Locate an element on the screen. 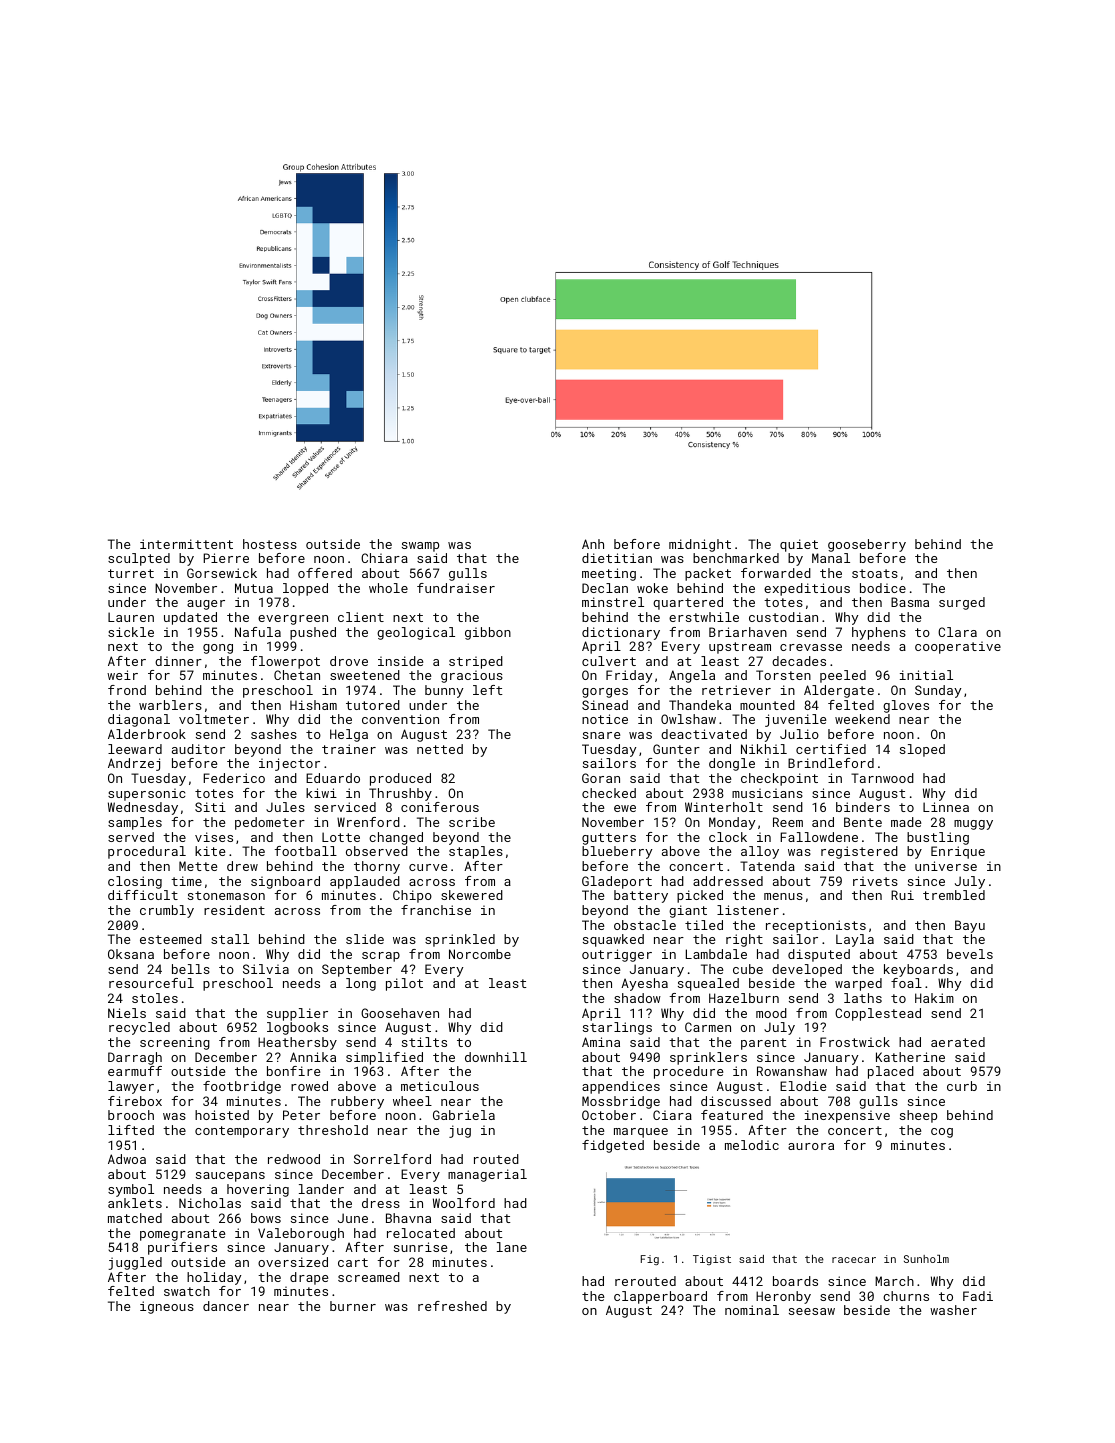 This screenshot has height=1443, width=1115. redwood is located at coordinates (294, 1159).
